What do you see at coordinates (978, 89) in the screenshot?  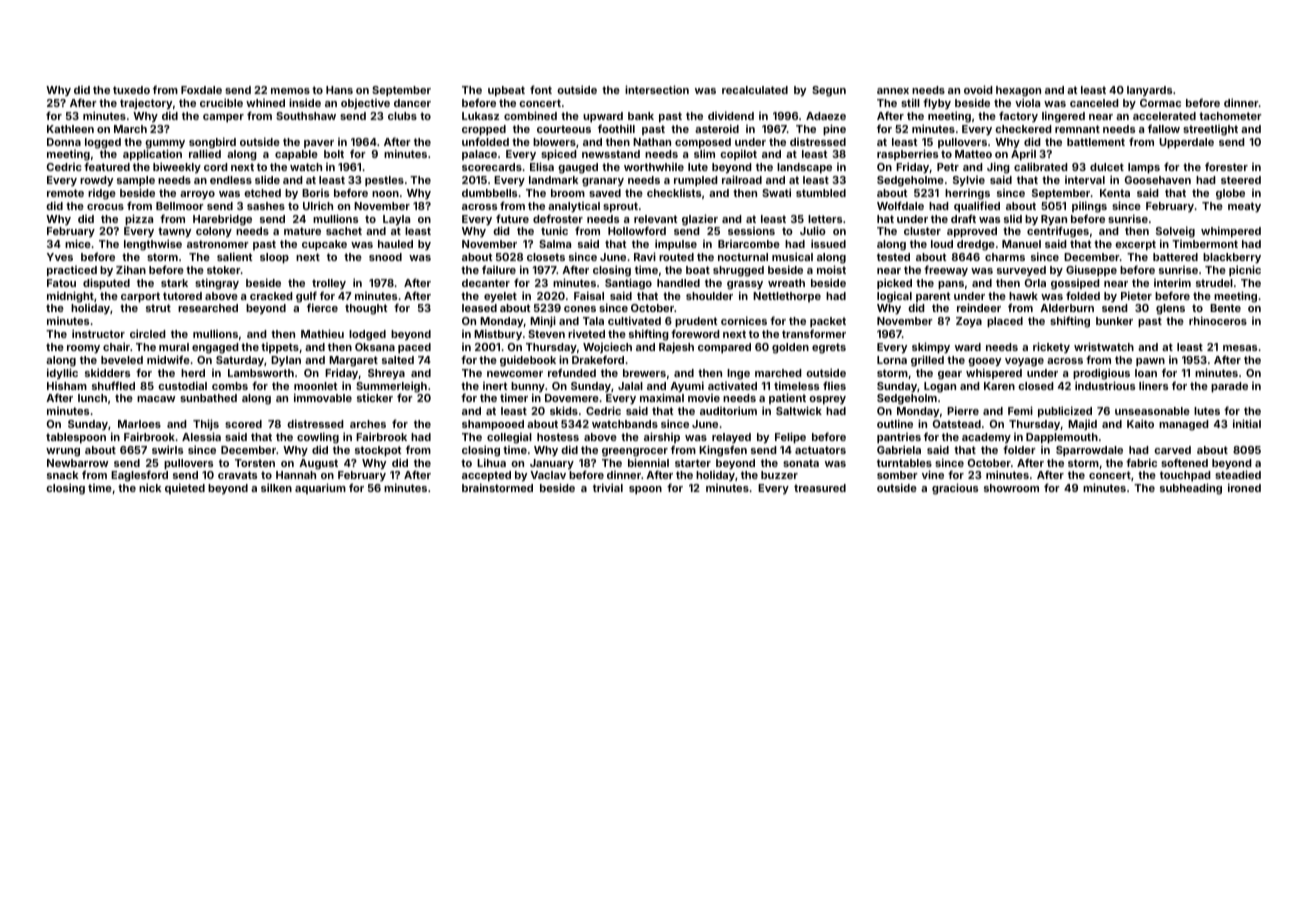 I see `ovoid` at bounding box center [978, 89].
